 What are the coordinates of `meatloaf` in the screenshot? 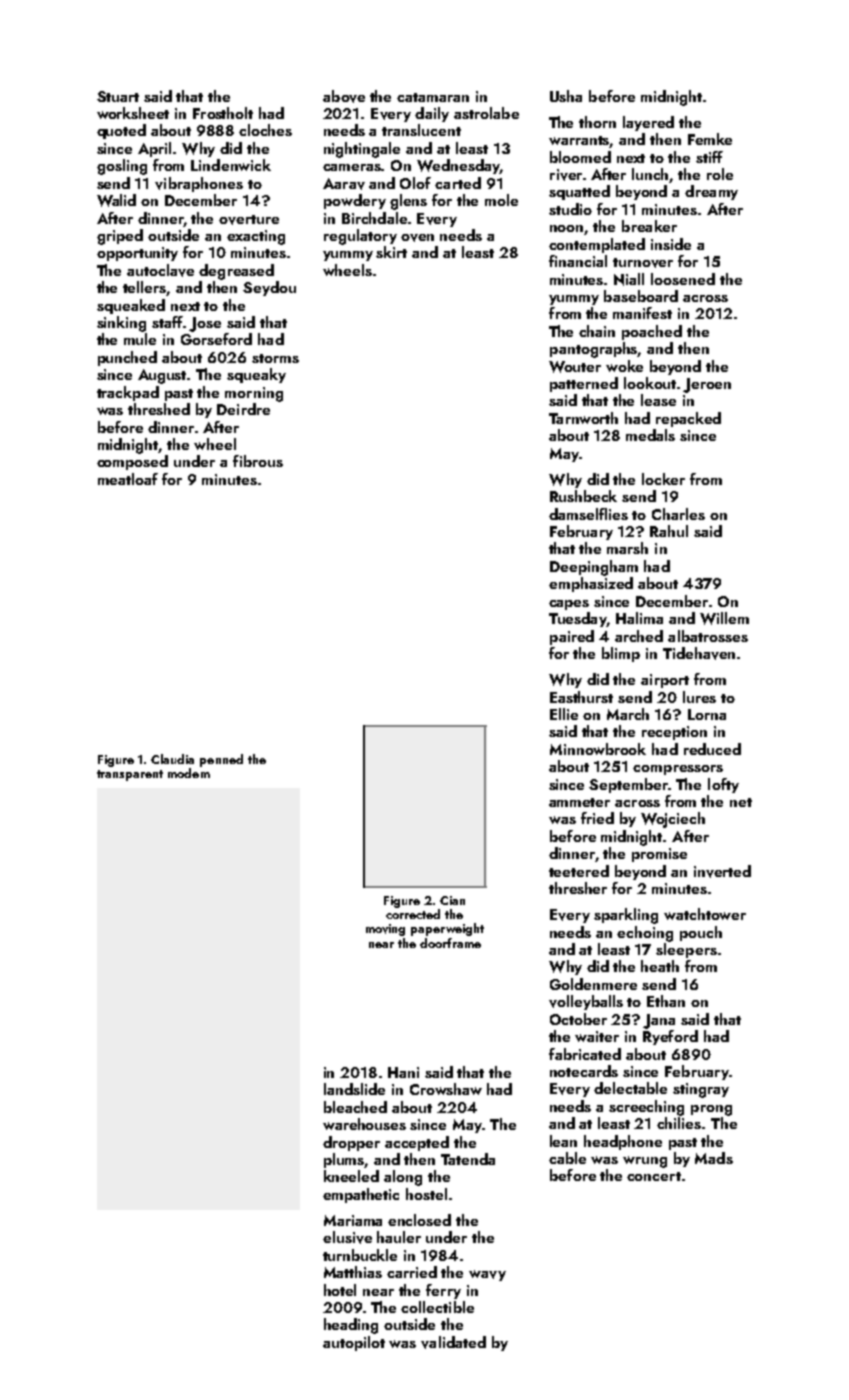 It's located at (128, 479).
